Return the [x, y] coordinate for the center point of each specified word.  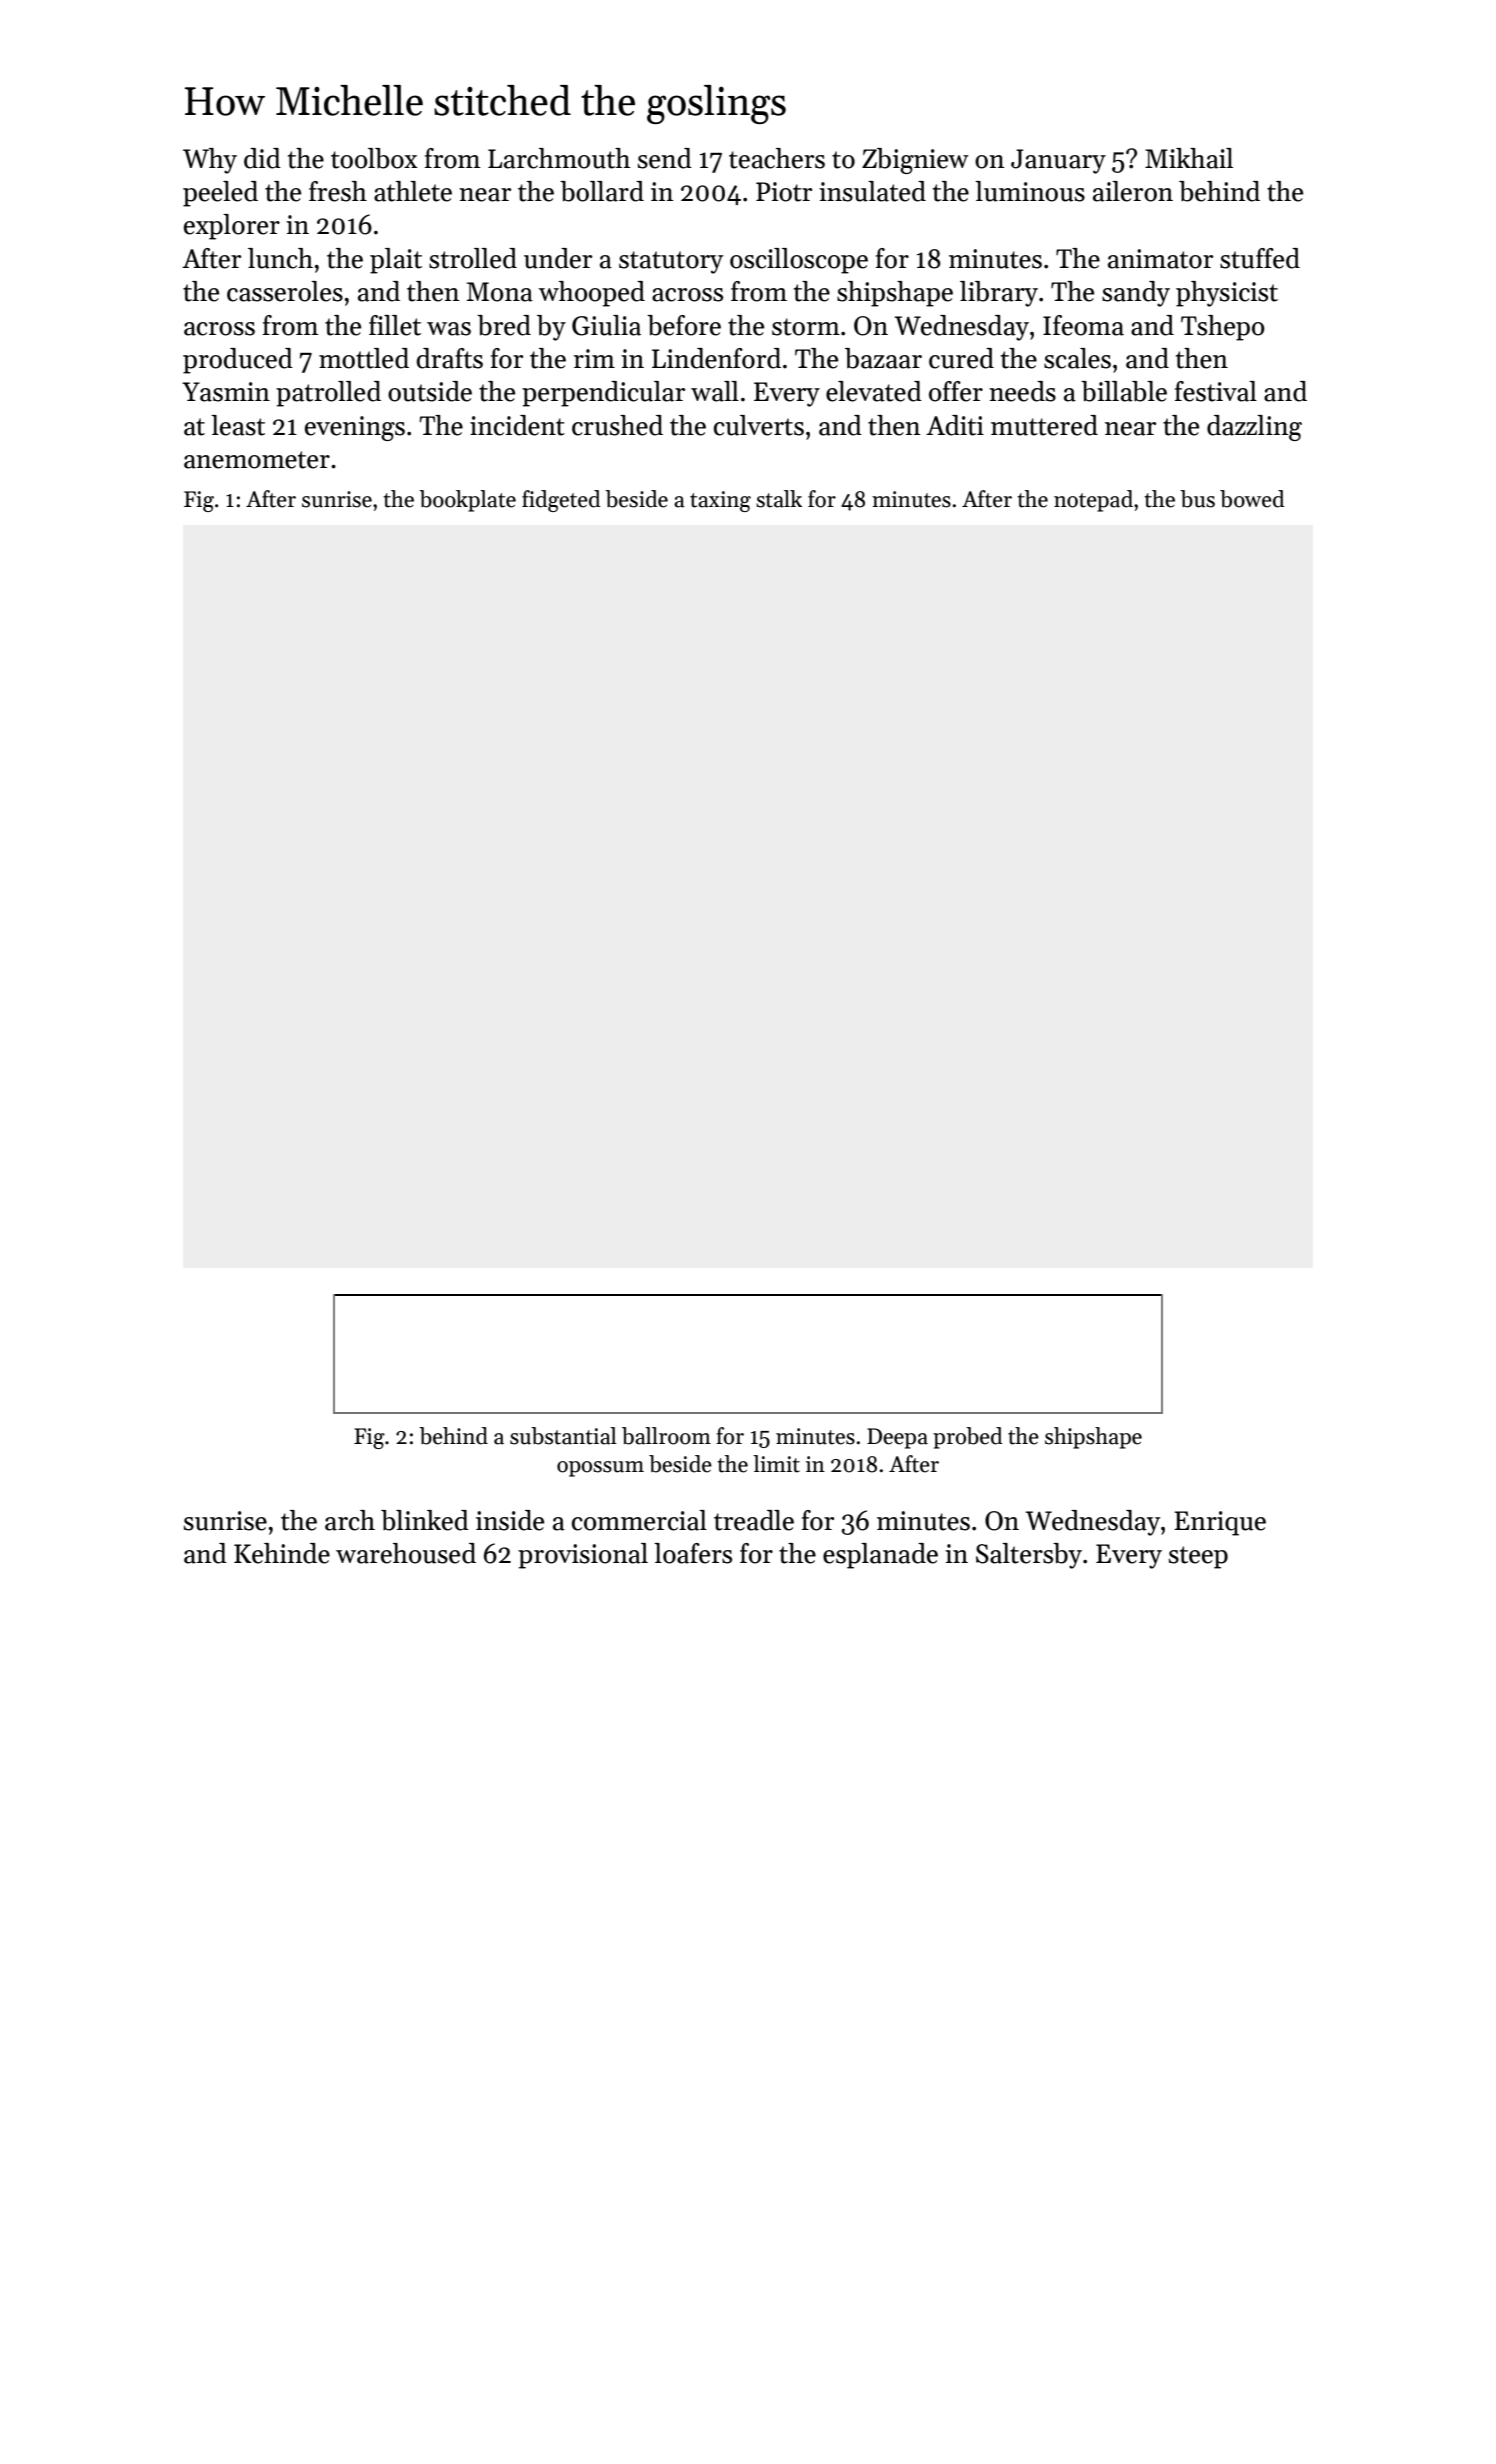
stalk [779, 499]
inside [510, 1520]
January [1058, 161]
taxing [720, 501]
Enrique [1220, 1523]
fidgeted [561, 501]
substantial [563, 1436]
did [262, 158]
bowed [1252, 499]
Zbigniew [915, 161]
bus [1197, 499]
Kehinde [282, 1553]
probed [968, 1438]
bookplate [467, 501]
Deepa [897, 1438]
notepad [1093, 501]
